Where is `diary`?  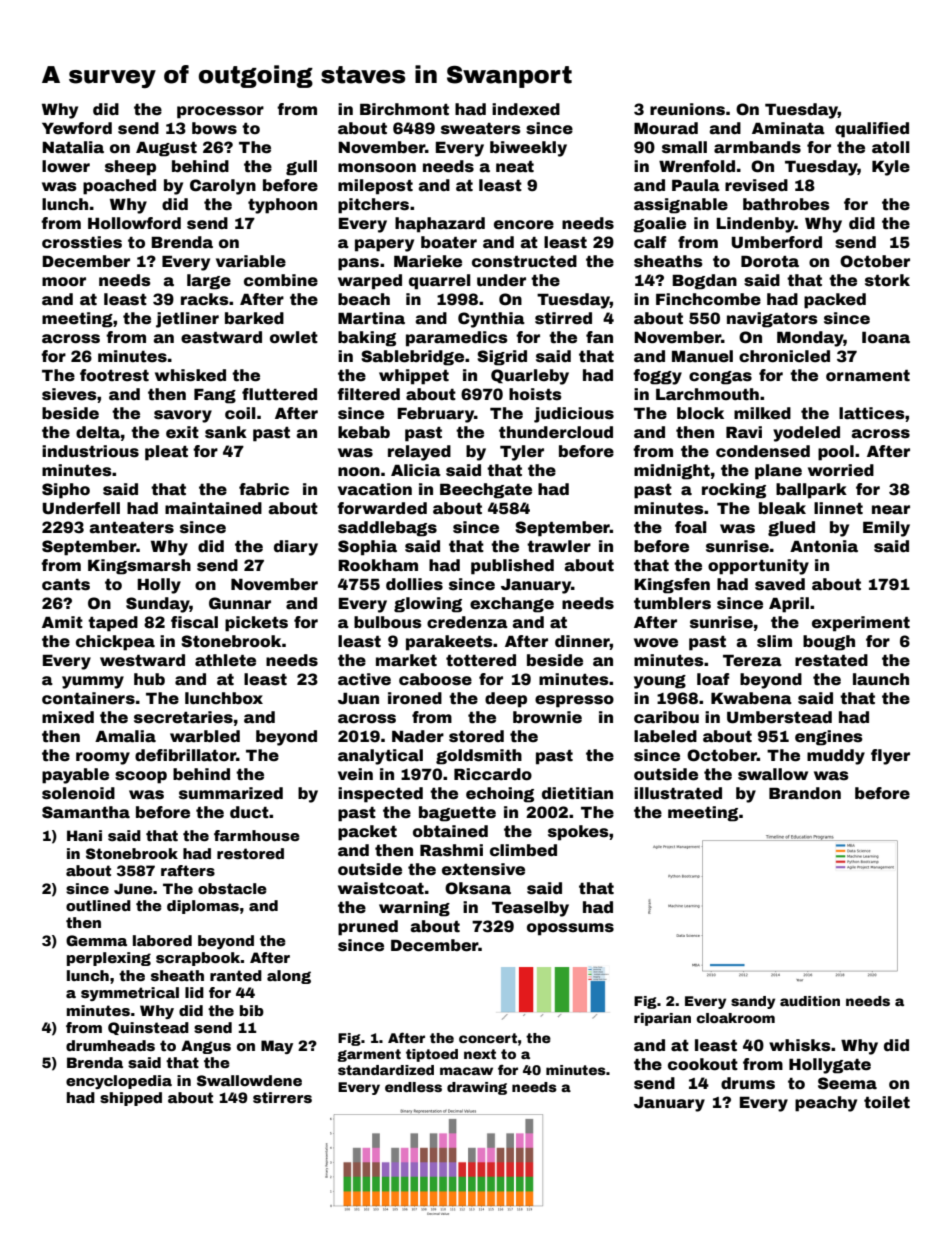 diary is located at coordinates (296, 548).
